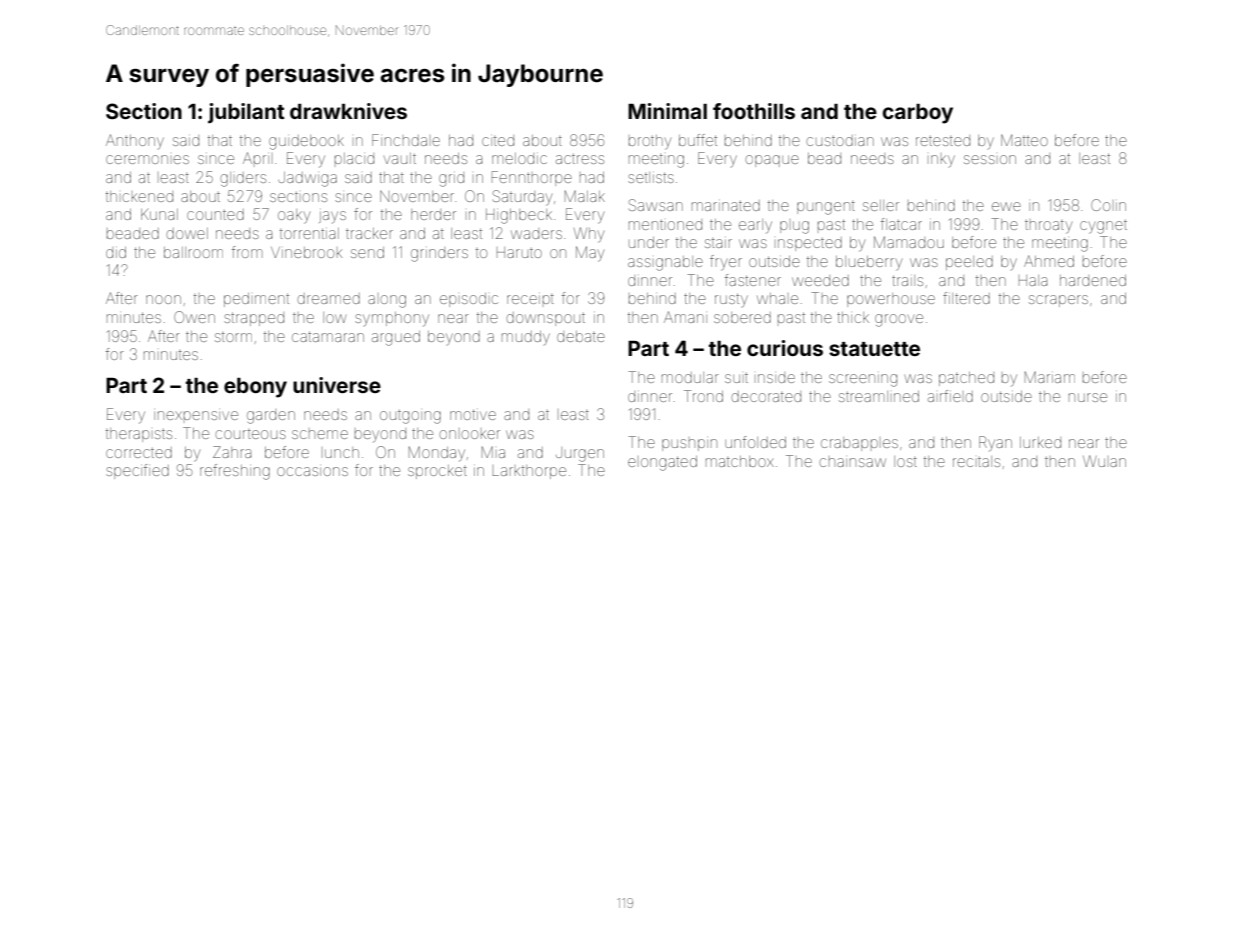 This screenshot has width=1233, height=952. What do you see at coordinates (690, 377) in the screenshot?
I see `modular` at bounding box center [690, 377].
